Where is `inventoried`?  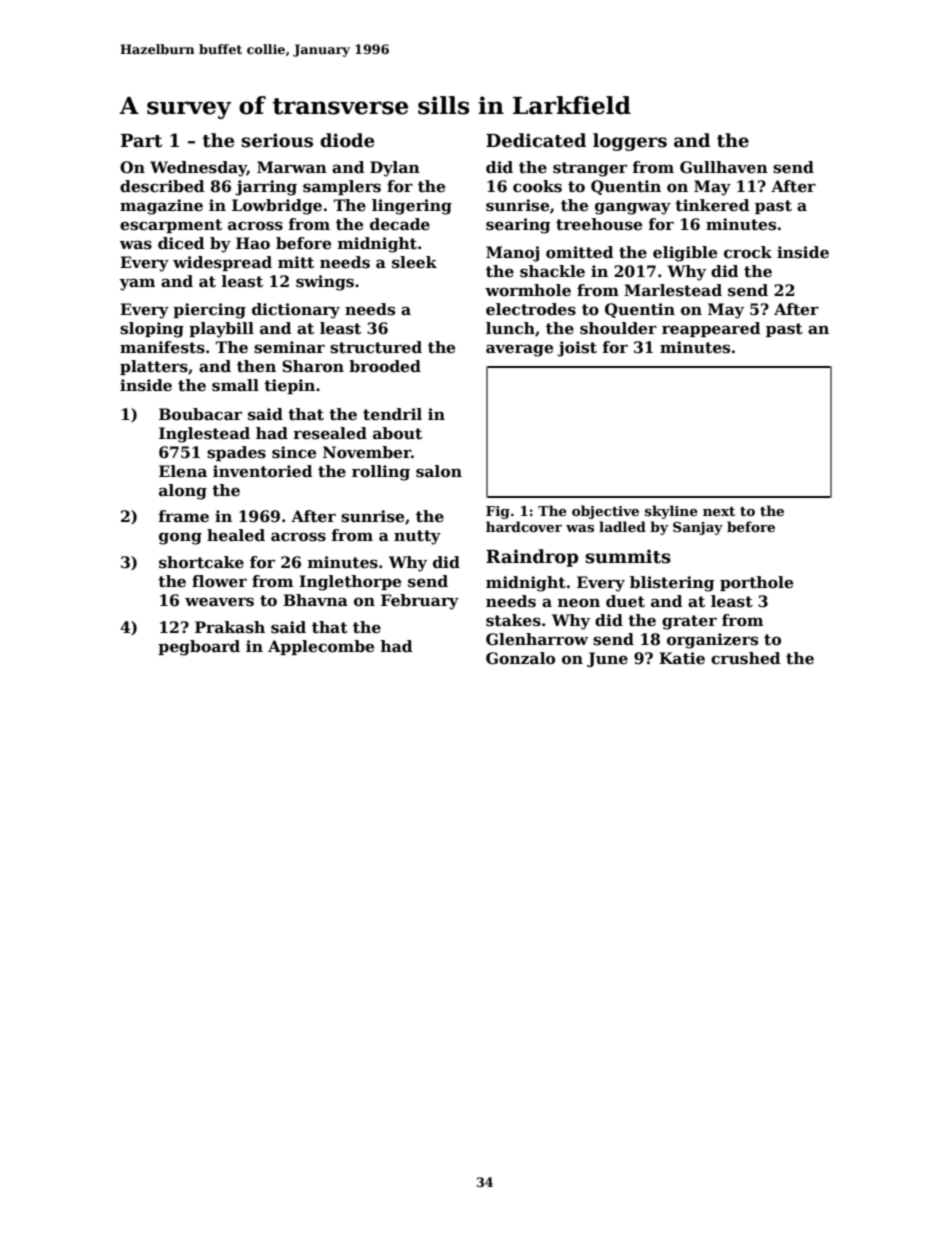
inventoried is located at coordinates (263, 471).
